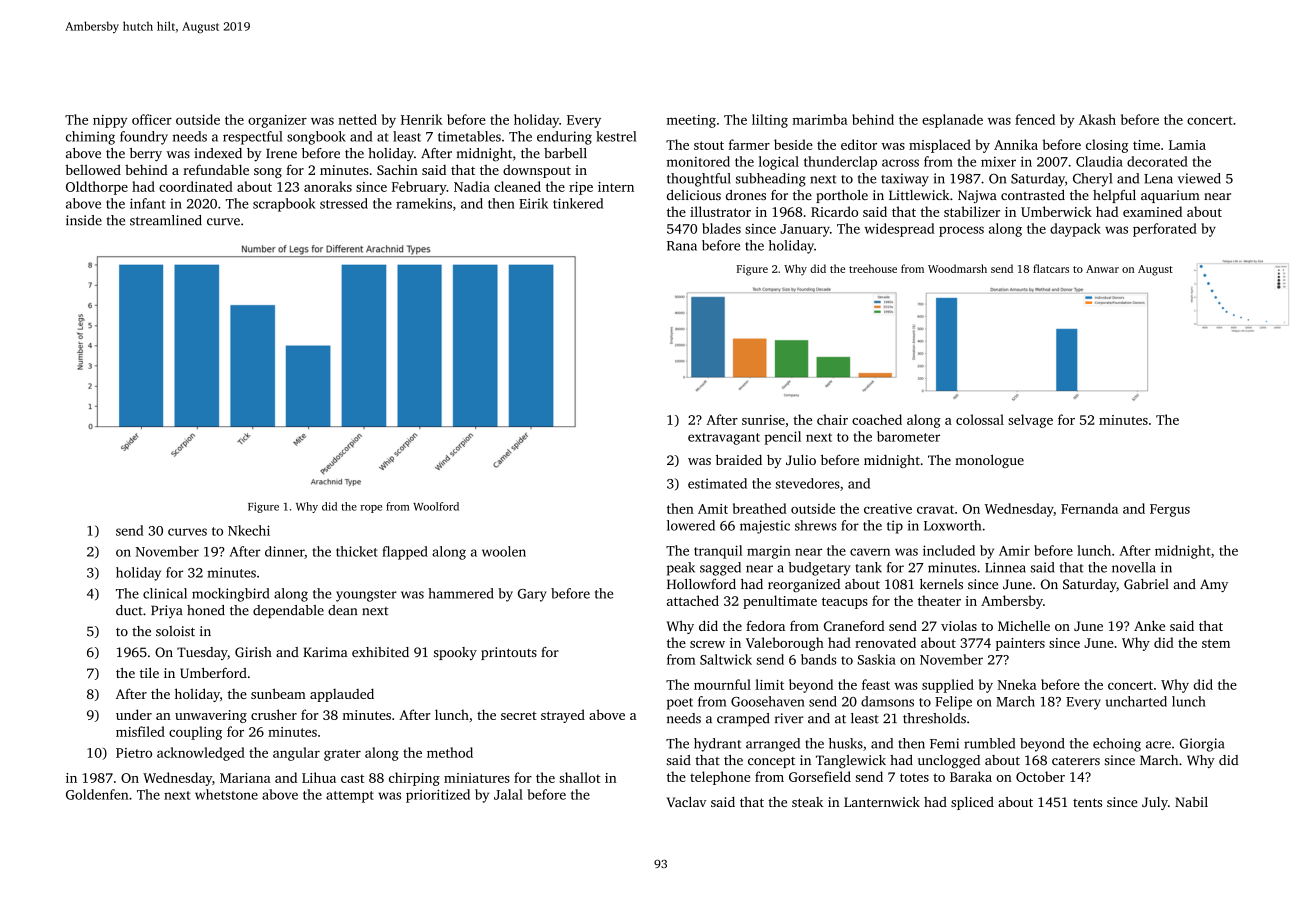 Image resolution: width=1308 pixels, height=924 pixels. I want to click on anoraks, so click(328, 186).
